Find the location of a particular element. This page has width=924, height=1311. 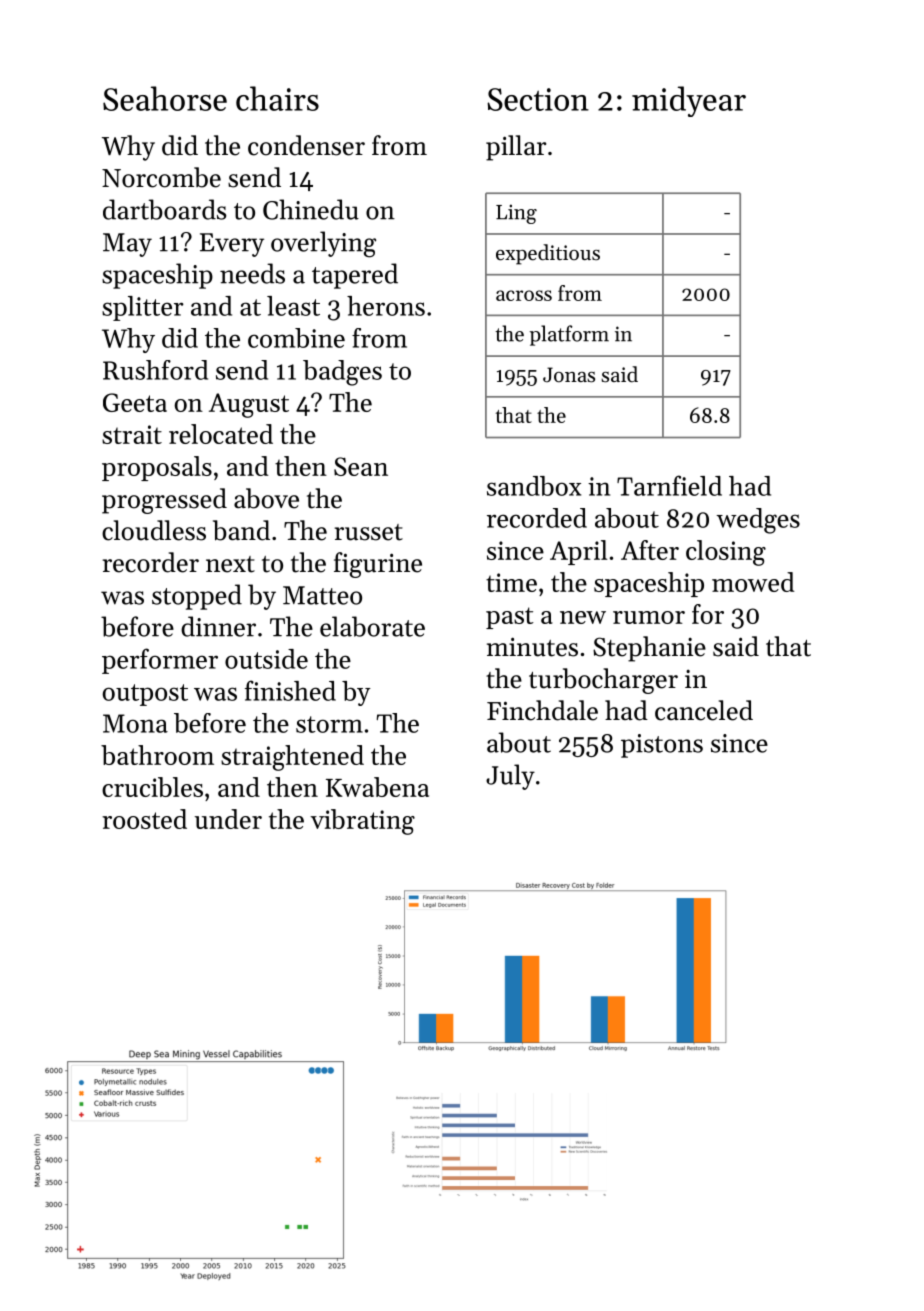

platform is located at coordinates (569, 335).
